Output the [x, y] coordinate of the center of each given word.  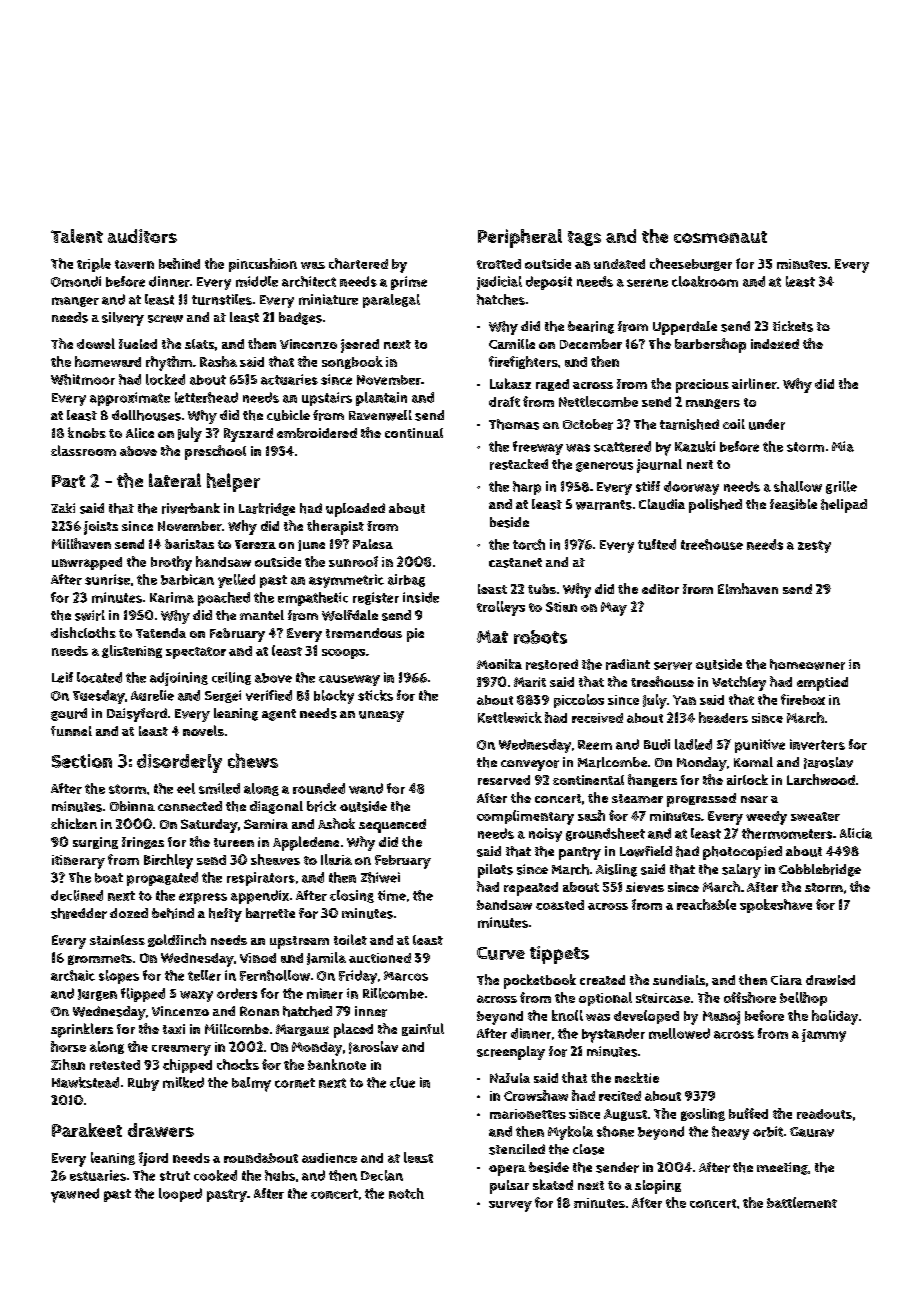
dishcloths [83, 632]
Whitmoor [83, 379]
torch [529, 544]
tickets [793, 326]
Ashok [336, 823]
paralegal [391, 301]
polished [715, 506]
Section [82, 761]
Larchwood [821, 779]
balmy [251, 1084]
